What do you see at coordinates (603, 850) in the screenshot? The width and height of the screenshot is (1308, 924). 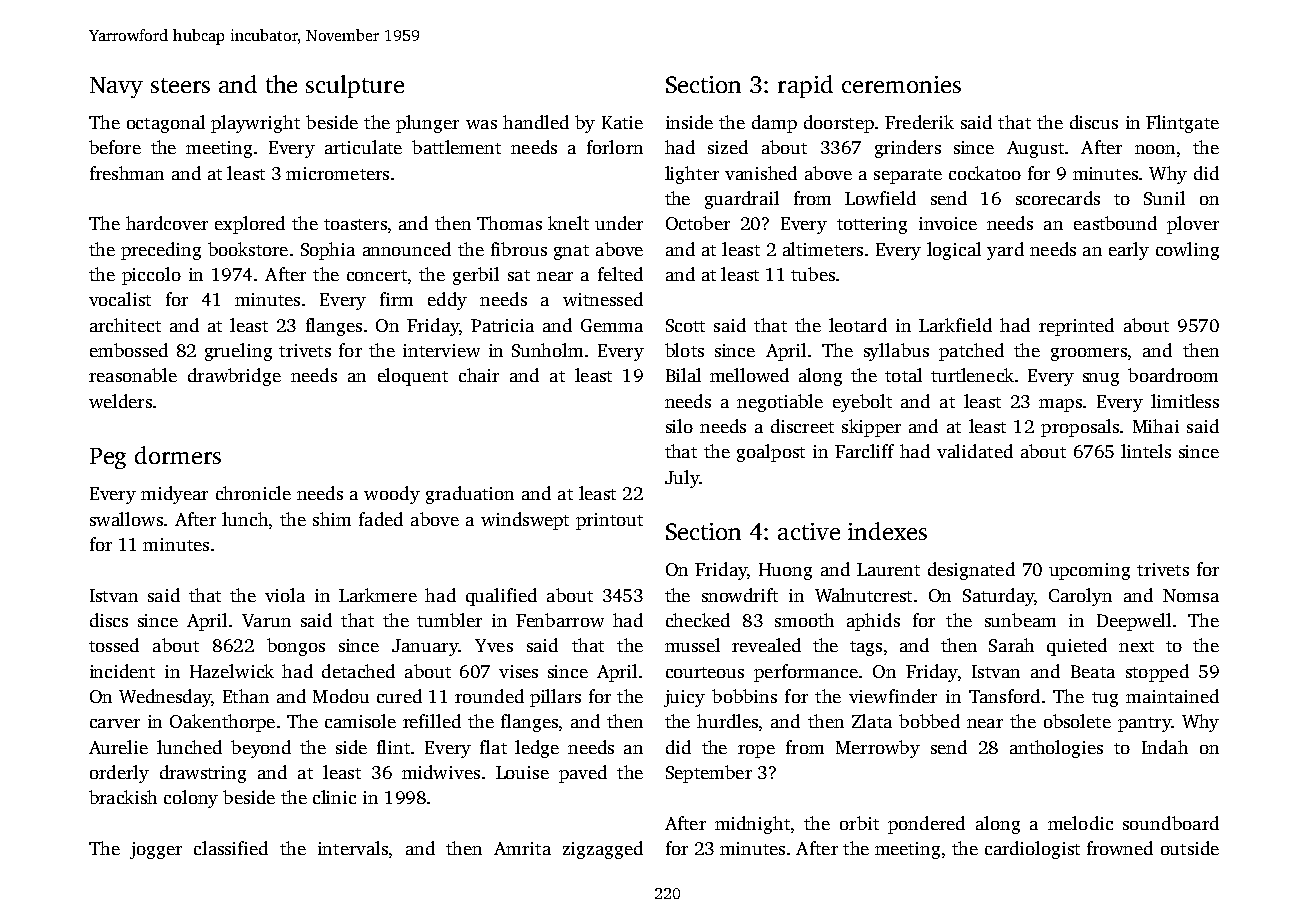 I see `zigzagged` at bounding box center [603, 850].
